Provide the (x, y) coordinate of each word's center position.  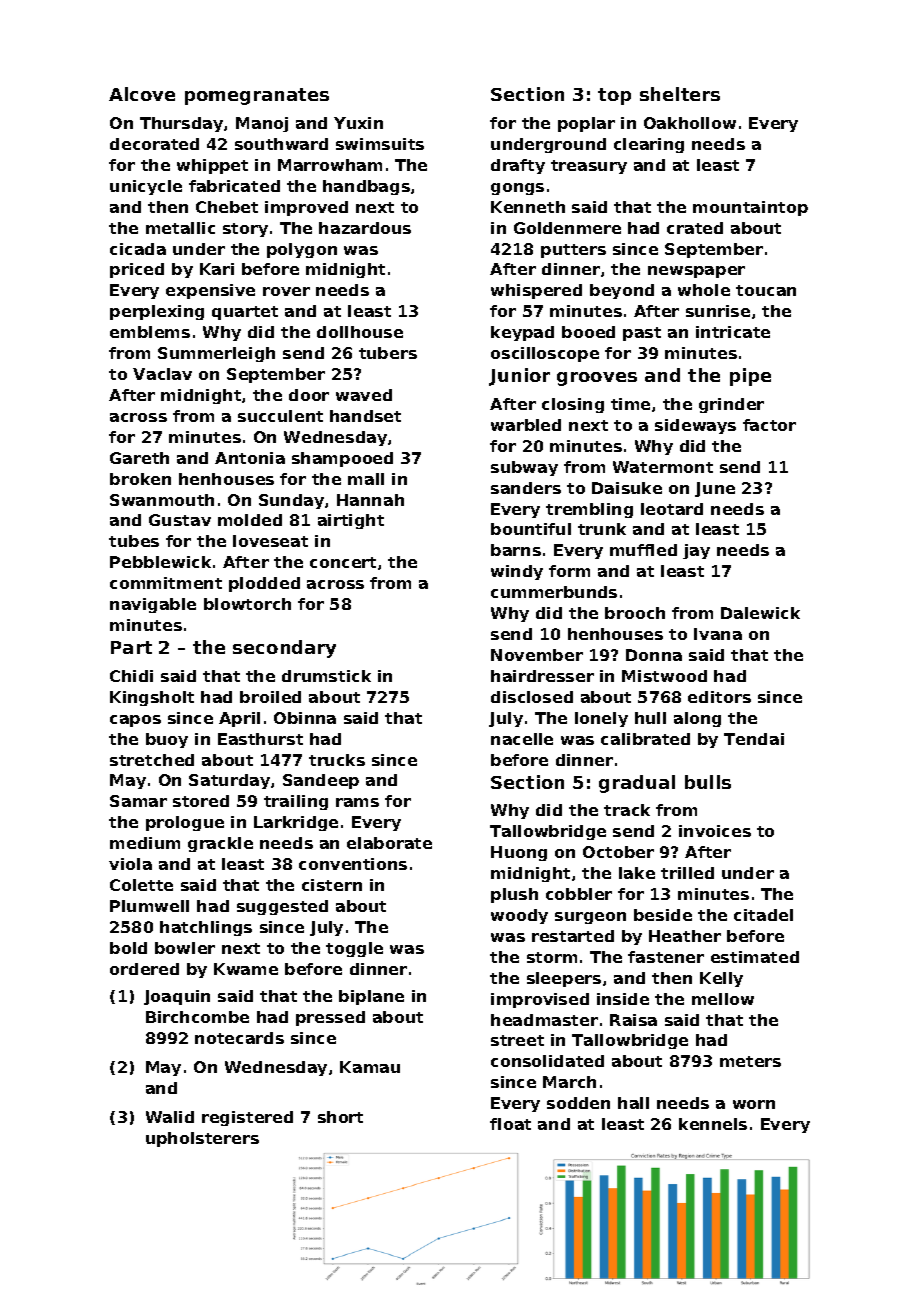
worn (754, 1104)
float (510, 1124)
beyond (622, 291)
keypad (522, 333)
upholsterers (202, 1139)
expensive (210, 291)
